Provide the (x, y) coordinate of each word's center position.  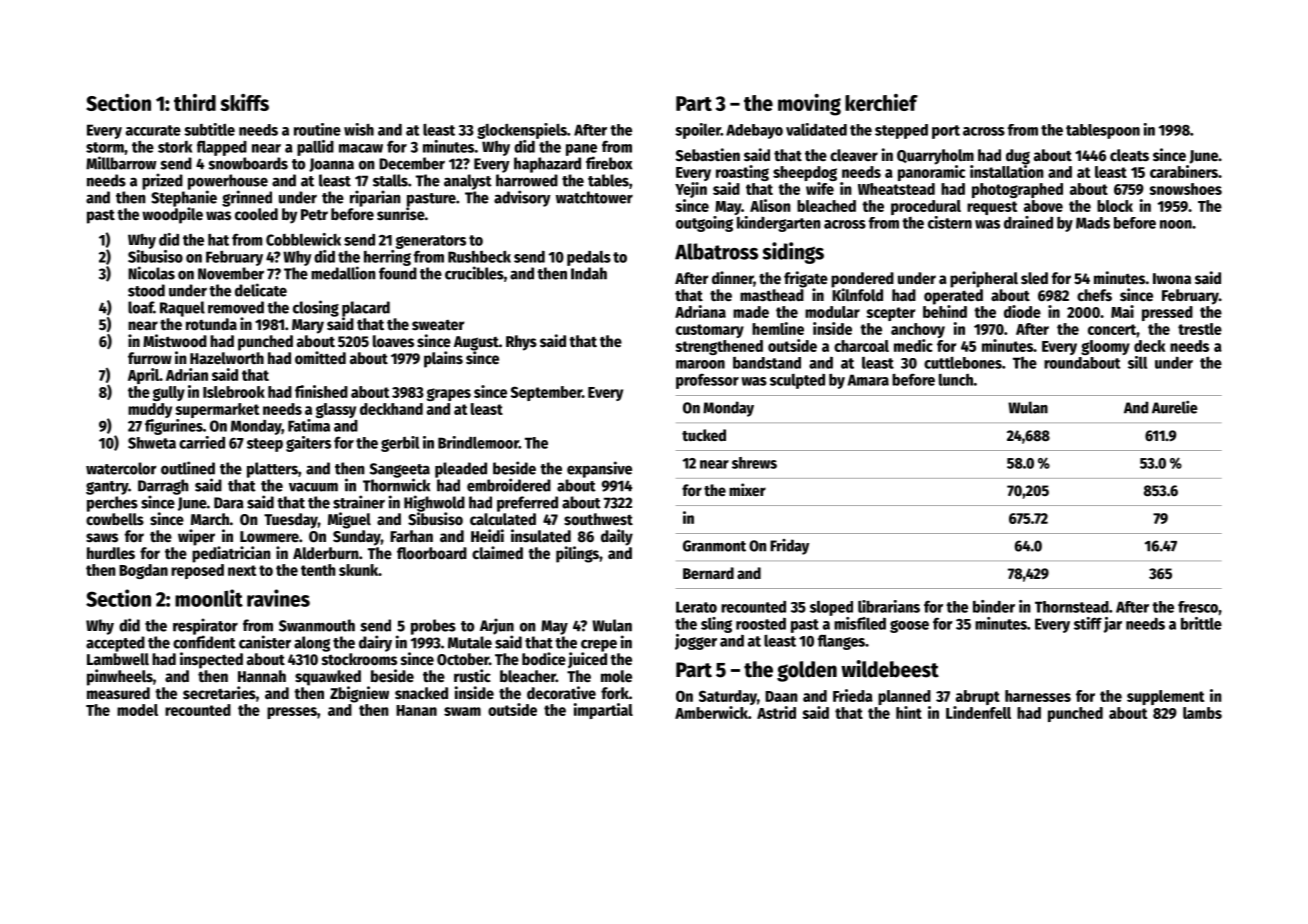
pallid (315, 148)
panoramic (931, 173)
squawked (328, 678)
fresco (1198, 607)
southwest (598, 519)
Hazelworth (227, 358)
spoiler (698, 131)
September (546, 393)
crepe (599, 645)
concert (1112, 329)
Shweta (152, 443)
